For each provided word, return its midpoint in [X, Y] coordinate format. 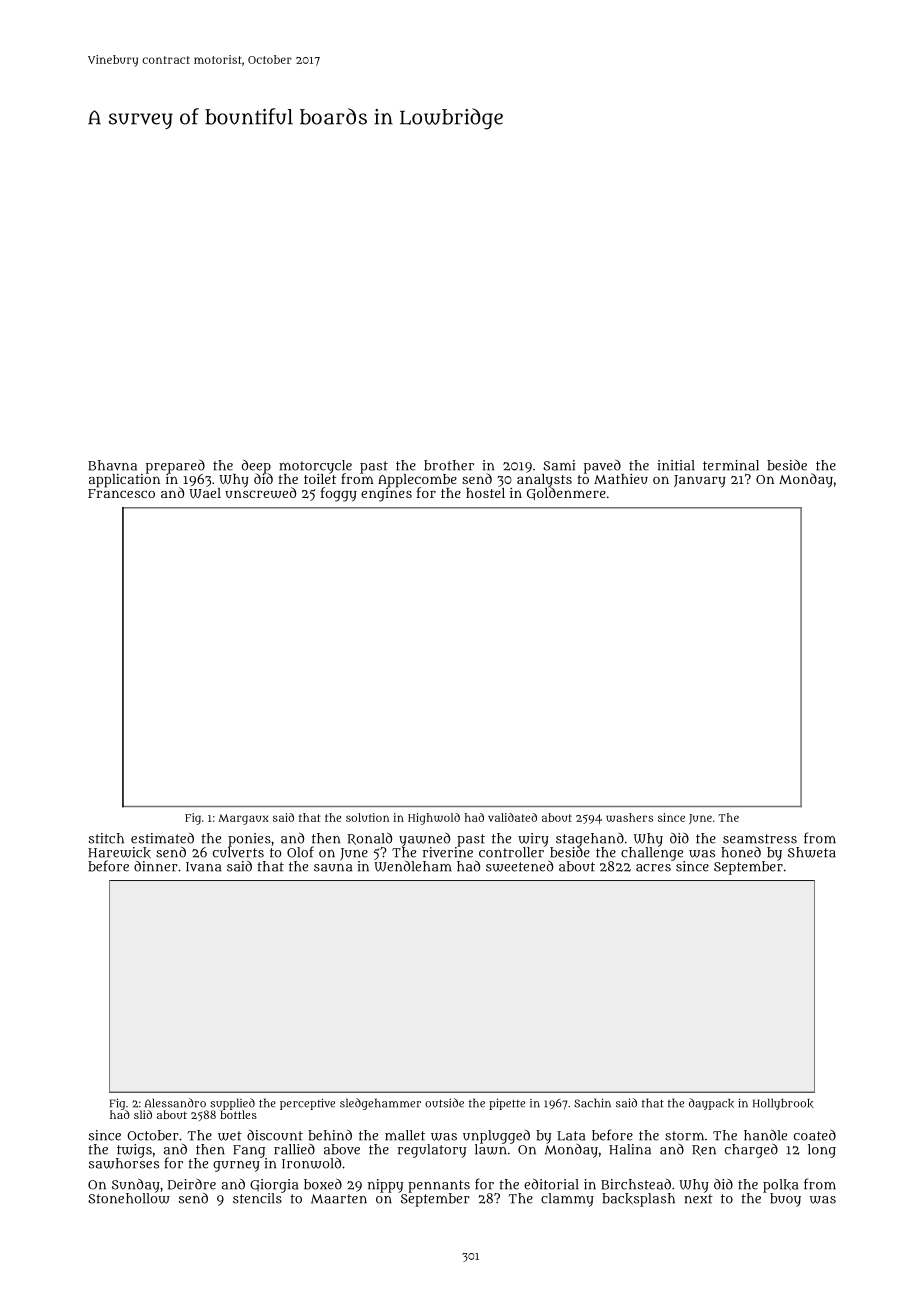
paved [602, 467]
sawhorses [124, 1163]
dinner [156, 866]
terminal [731, 465]
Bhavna [112, 465]
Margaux [243, 819]
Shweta [812, 852]
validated [512, 817]
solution [367, 817]
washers [629, 817]
